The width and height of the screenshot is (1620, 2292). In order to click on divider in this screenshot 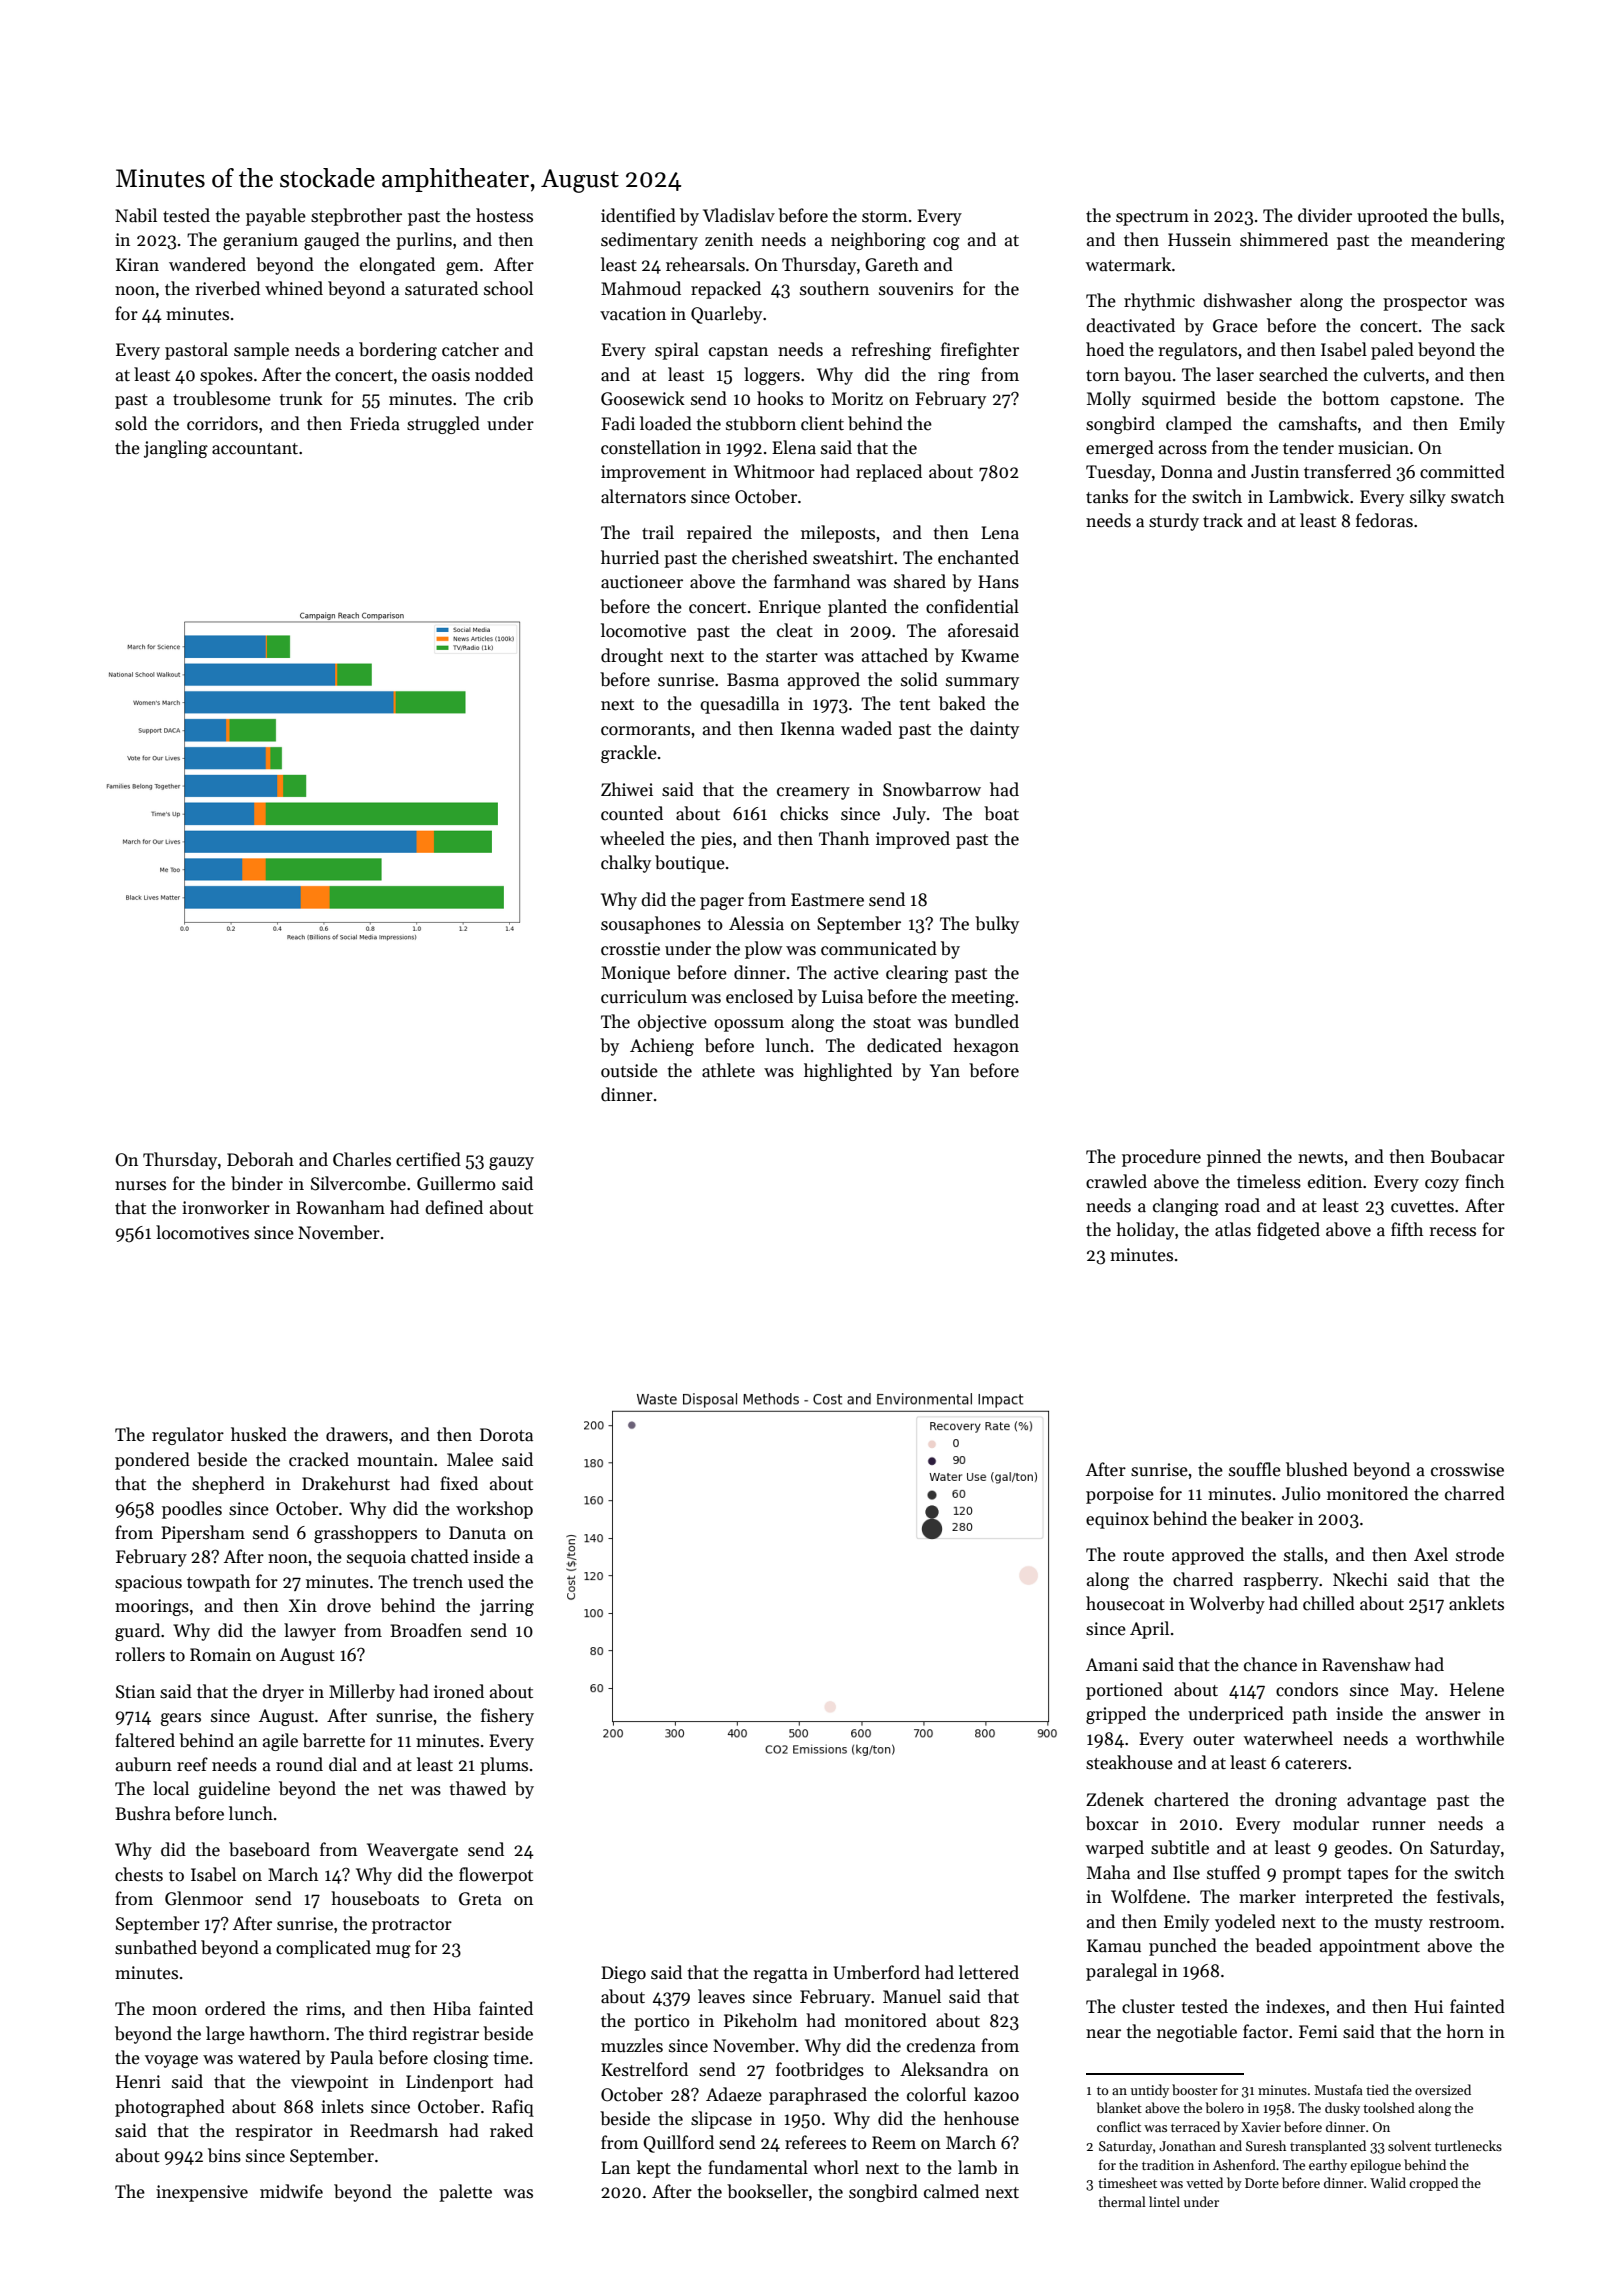, I will do `click(1325, 215)`.
